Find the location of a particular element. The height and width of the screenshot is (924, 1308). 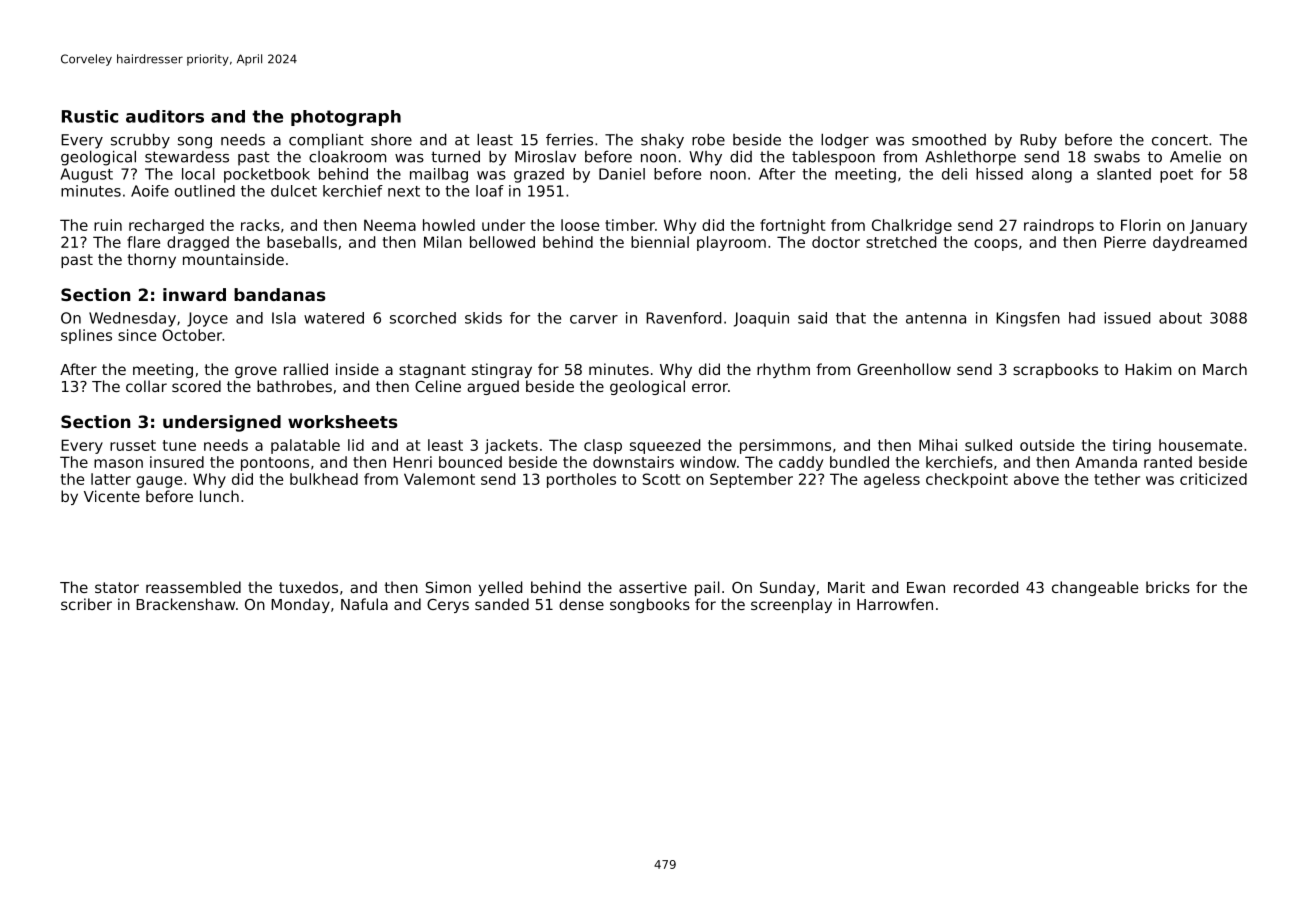

January is located at coordinates (1218, 226).
